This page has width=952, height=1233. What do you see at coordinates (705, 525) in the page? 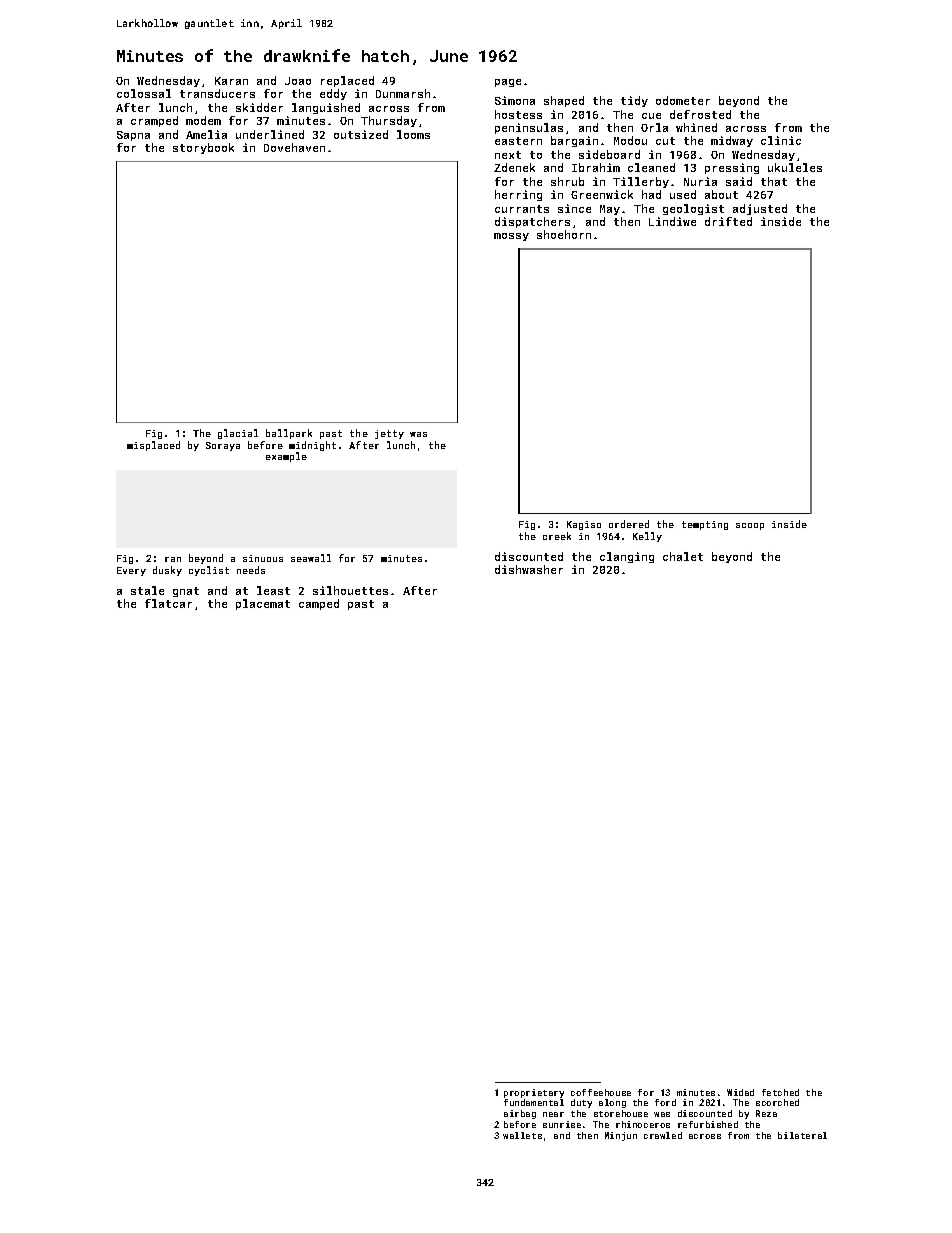
I see `tempting` at bounding box center [705, 525].
